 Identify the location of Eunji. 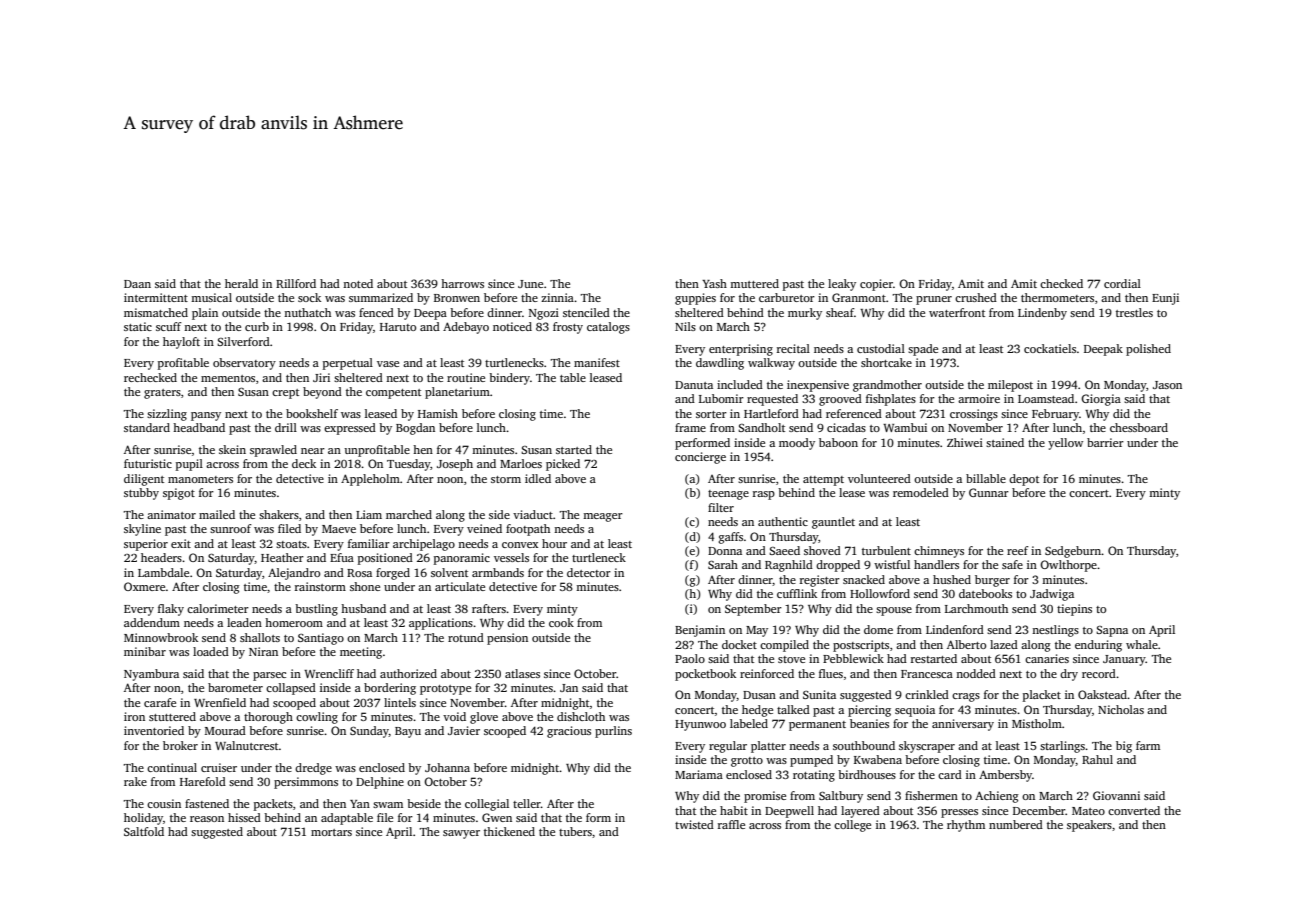
(1165, 299).
